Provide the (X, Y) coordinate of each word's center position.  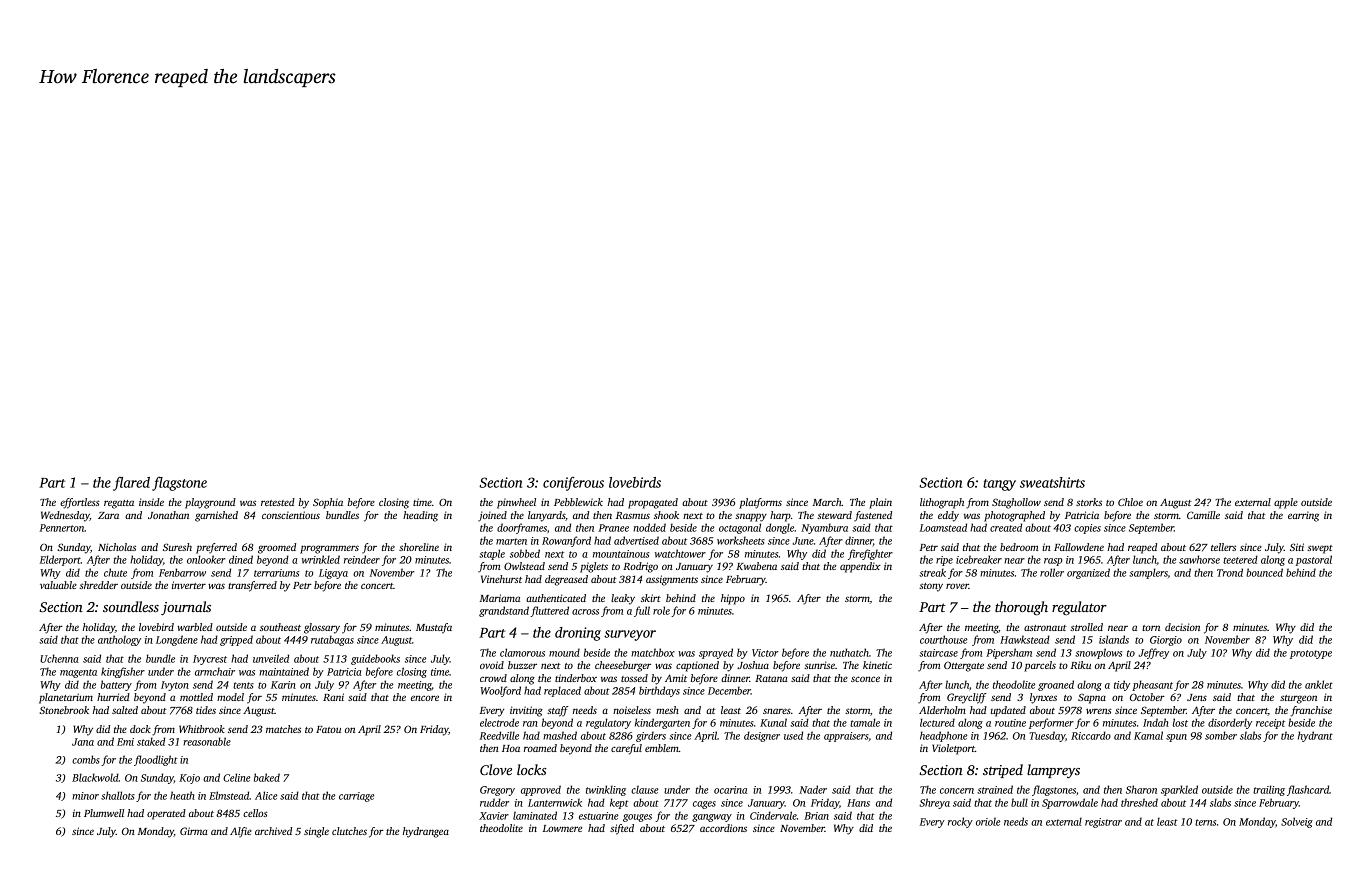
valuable (58, 585)
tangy (999, 485)
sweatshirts (1052, 482)
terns (1205, 822)
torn (1151, 628)
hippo (733, 599)
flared (131, 484)
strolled (1086, 627)
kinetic (877, 665)
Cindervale (773, 815)
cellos (255, 813)
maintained (284, 671)
